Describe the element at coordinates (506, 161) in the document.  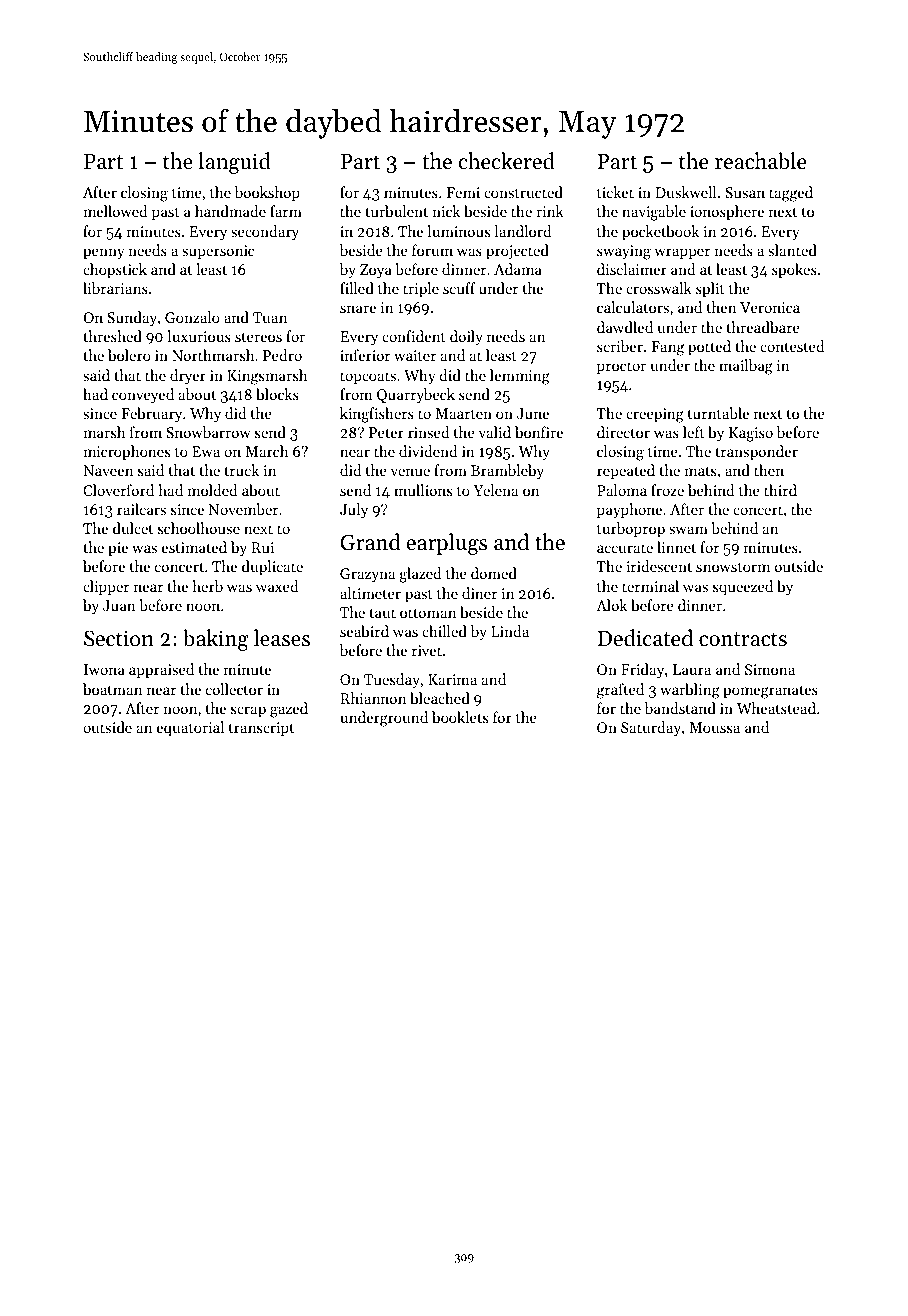
I see `checkered` at that location.
